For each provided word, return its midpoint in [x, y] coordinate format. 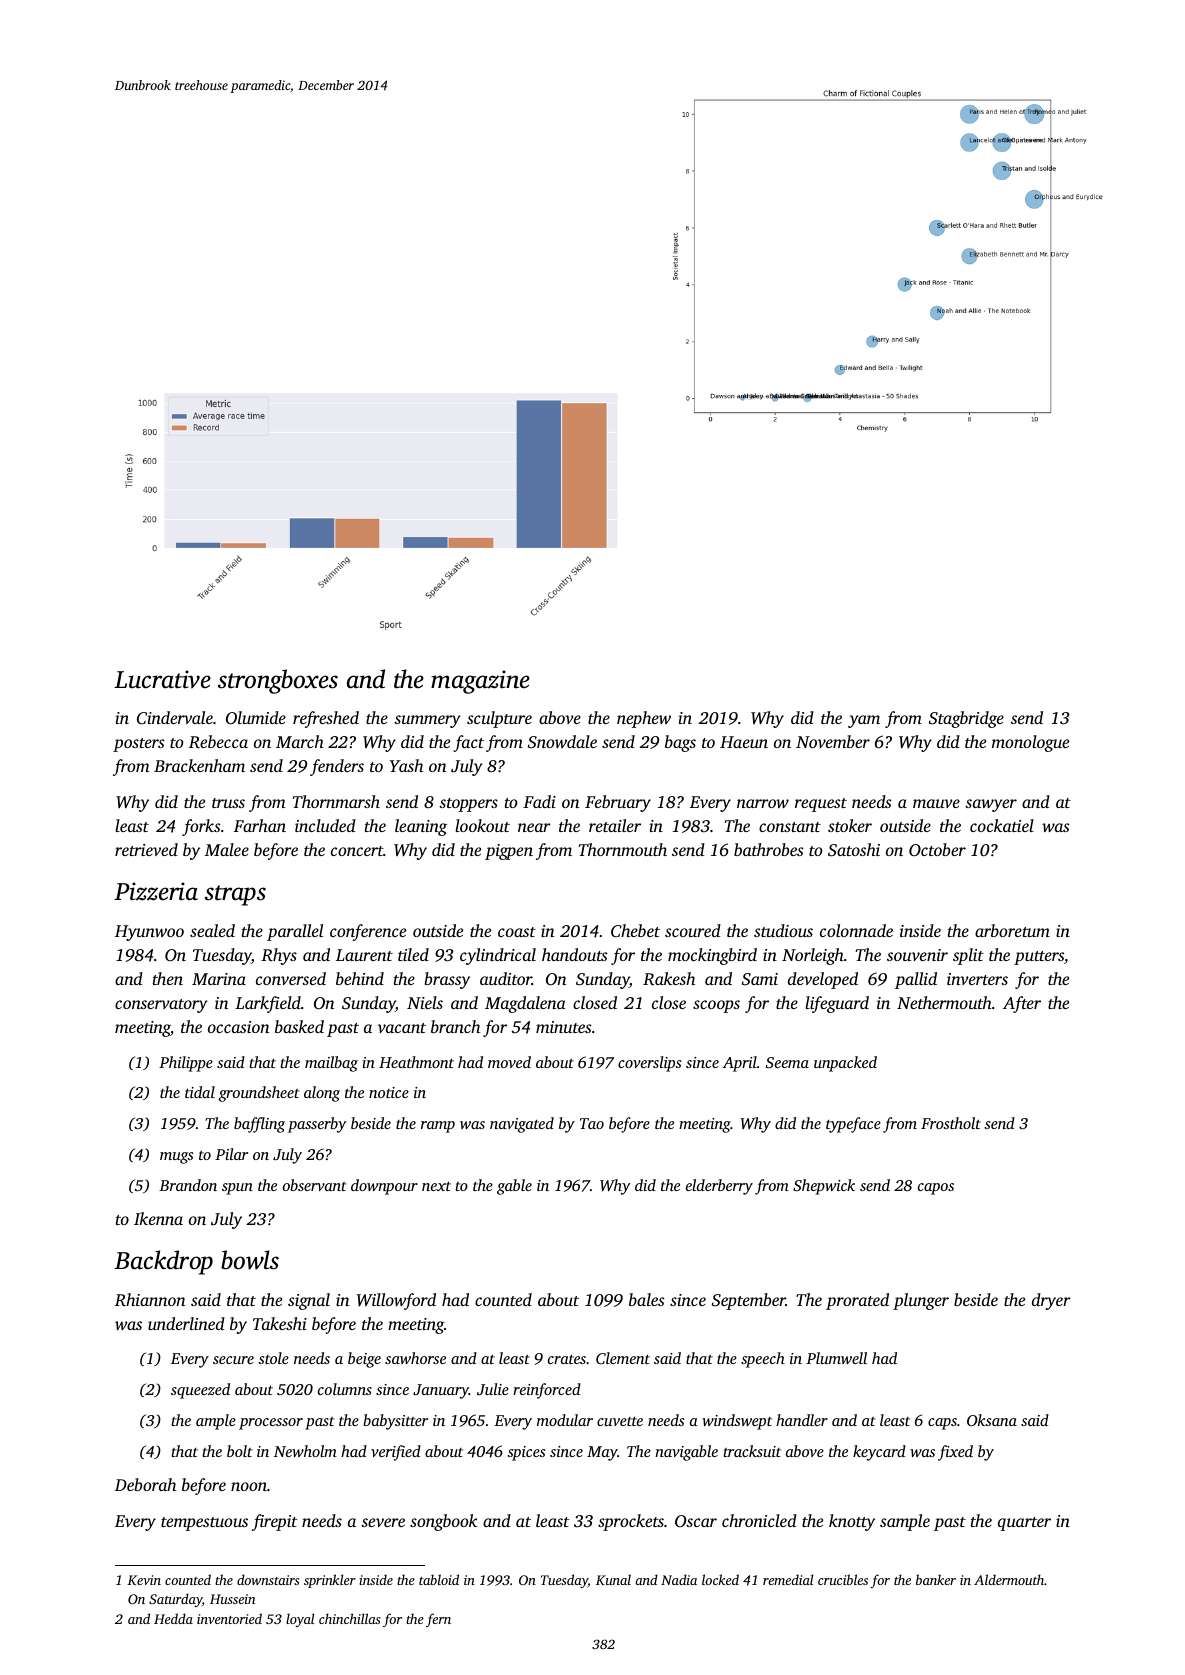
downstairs [268, 1579]
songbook [443, 1522]
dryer [1051, 1301]
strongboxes [278, 681]
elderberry [719, 1187]
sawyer [991, 805]
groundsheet [259, 1094]
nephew [644, 719]
